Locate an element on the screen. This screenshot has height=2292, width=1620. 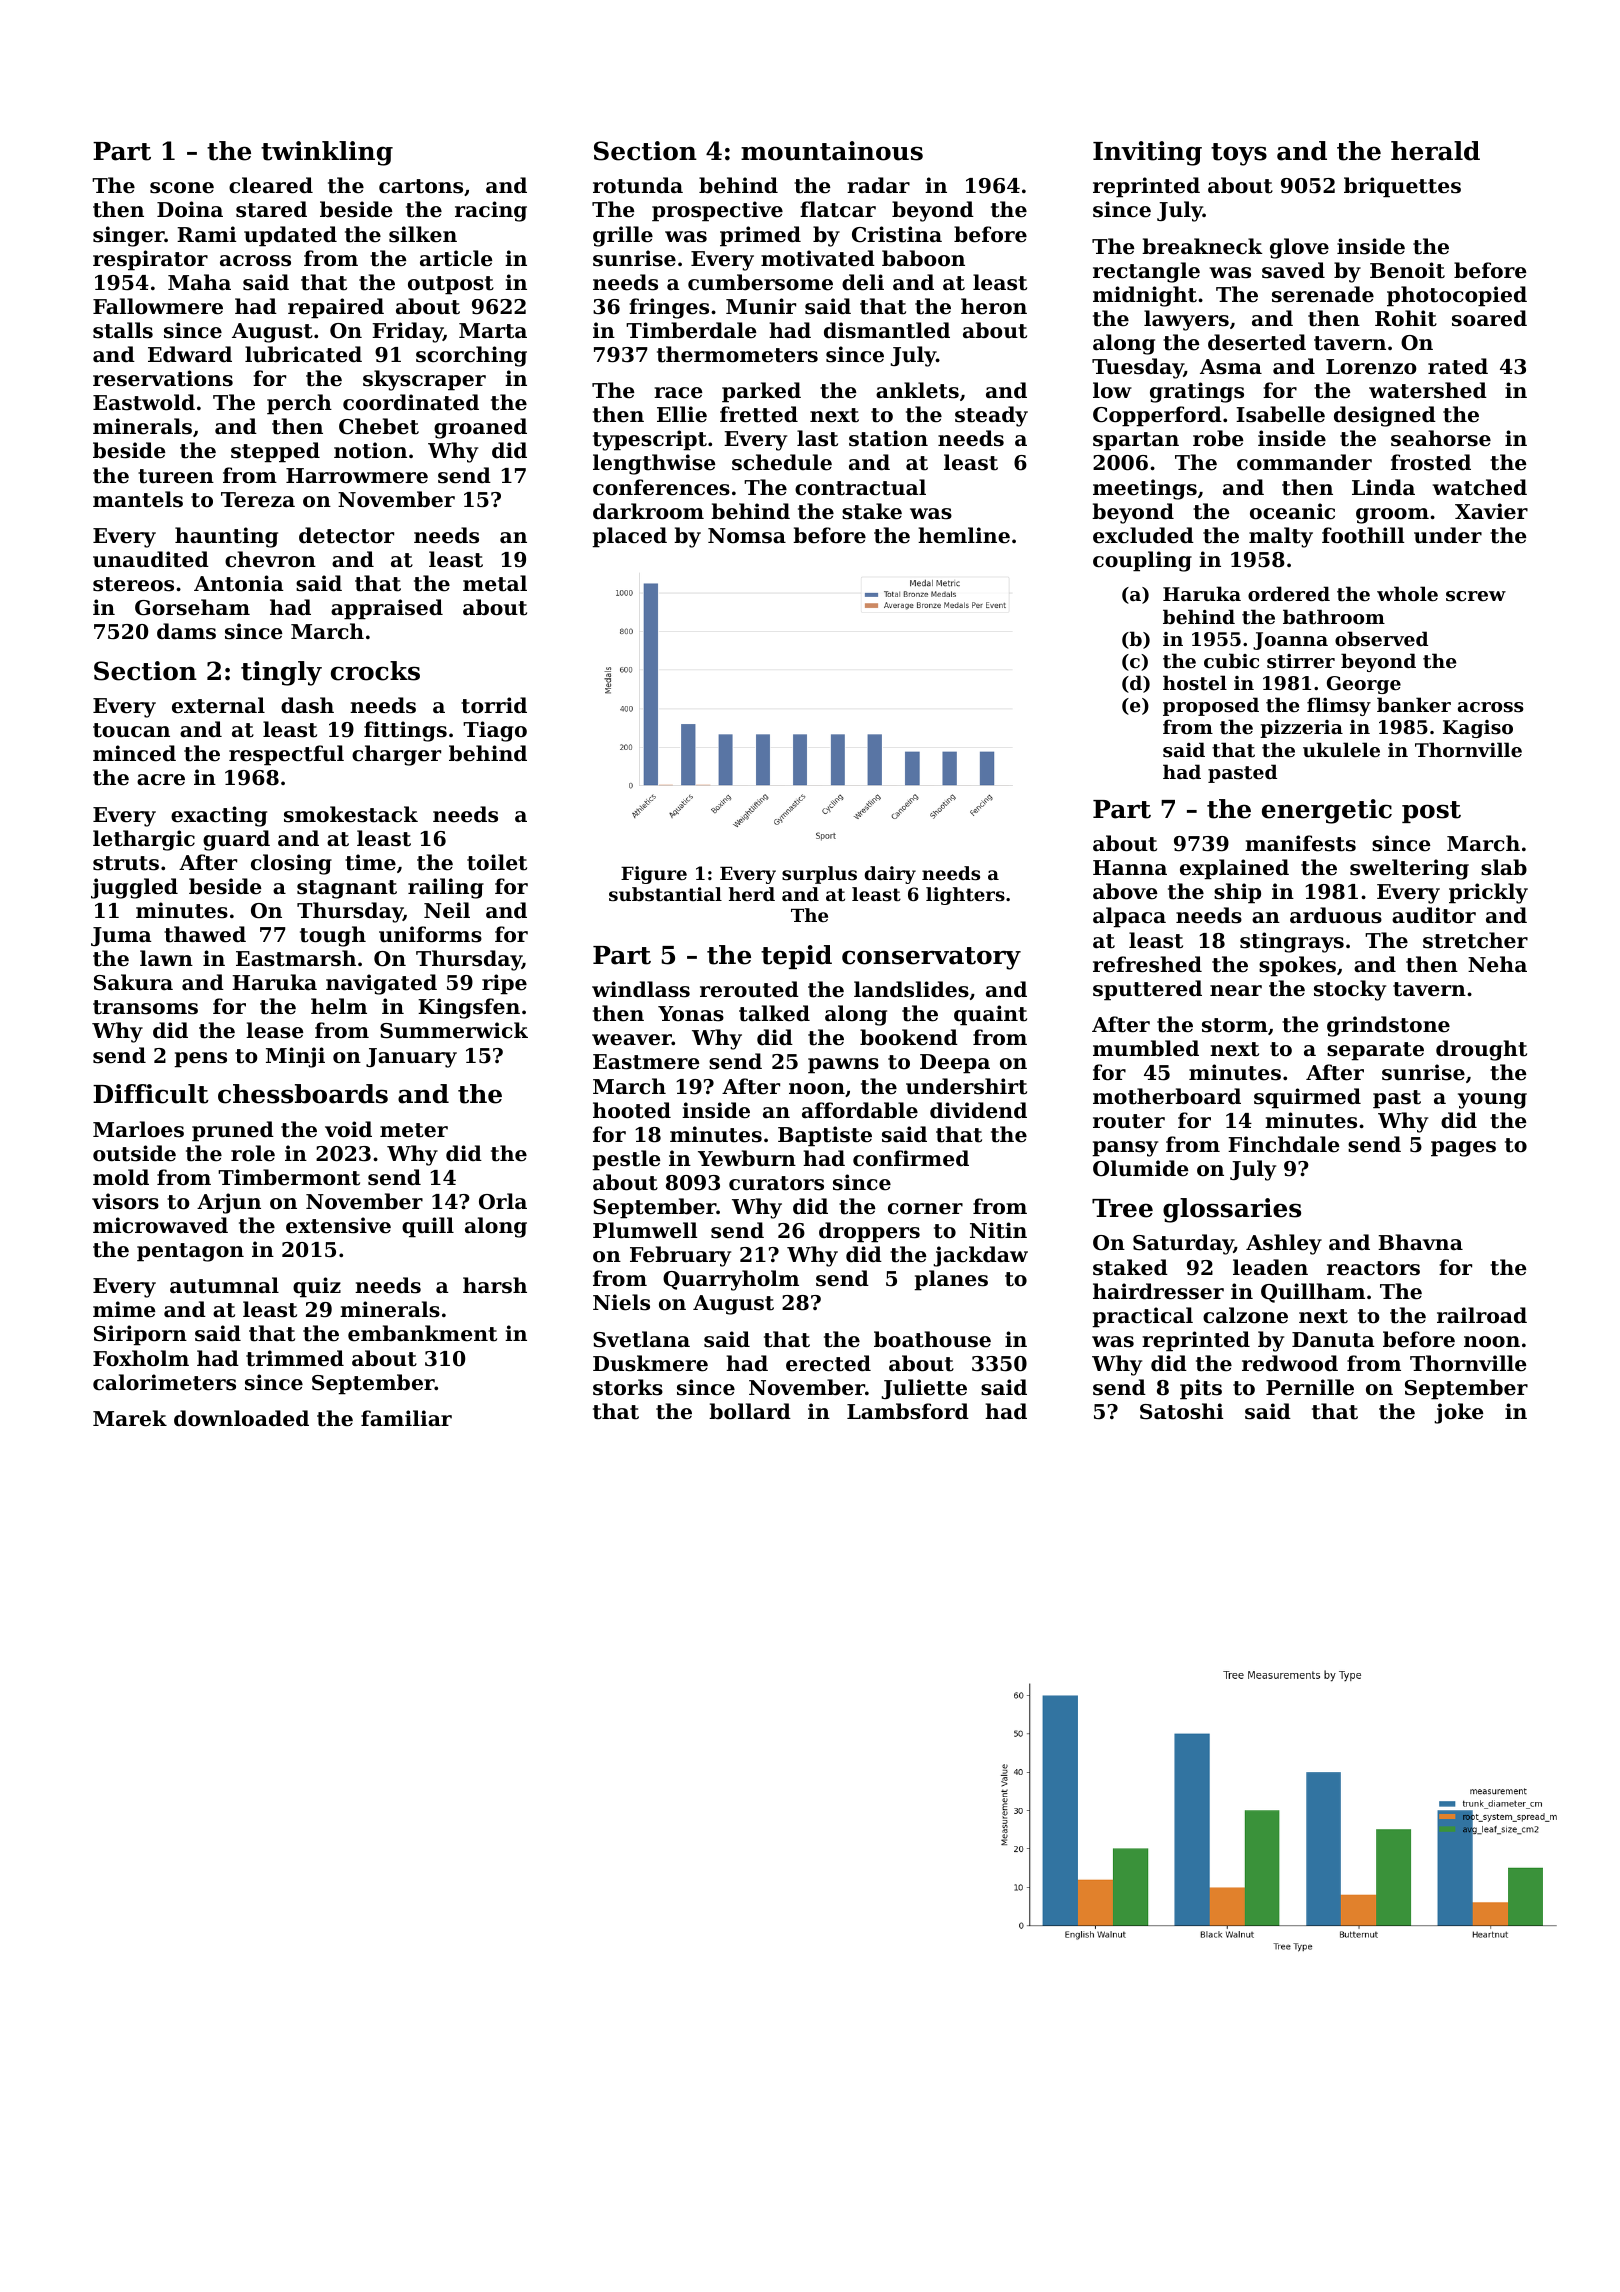
Chebet is located at coordinates (379, 426).
